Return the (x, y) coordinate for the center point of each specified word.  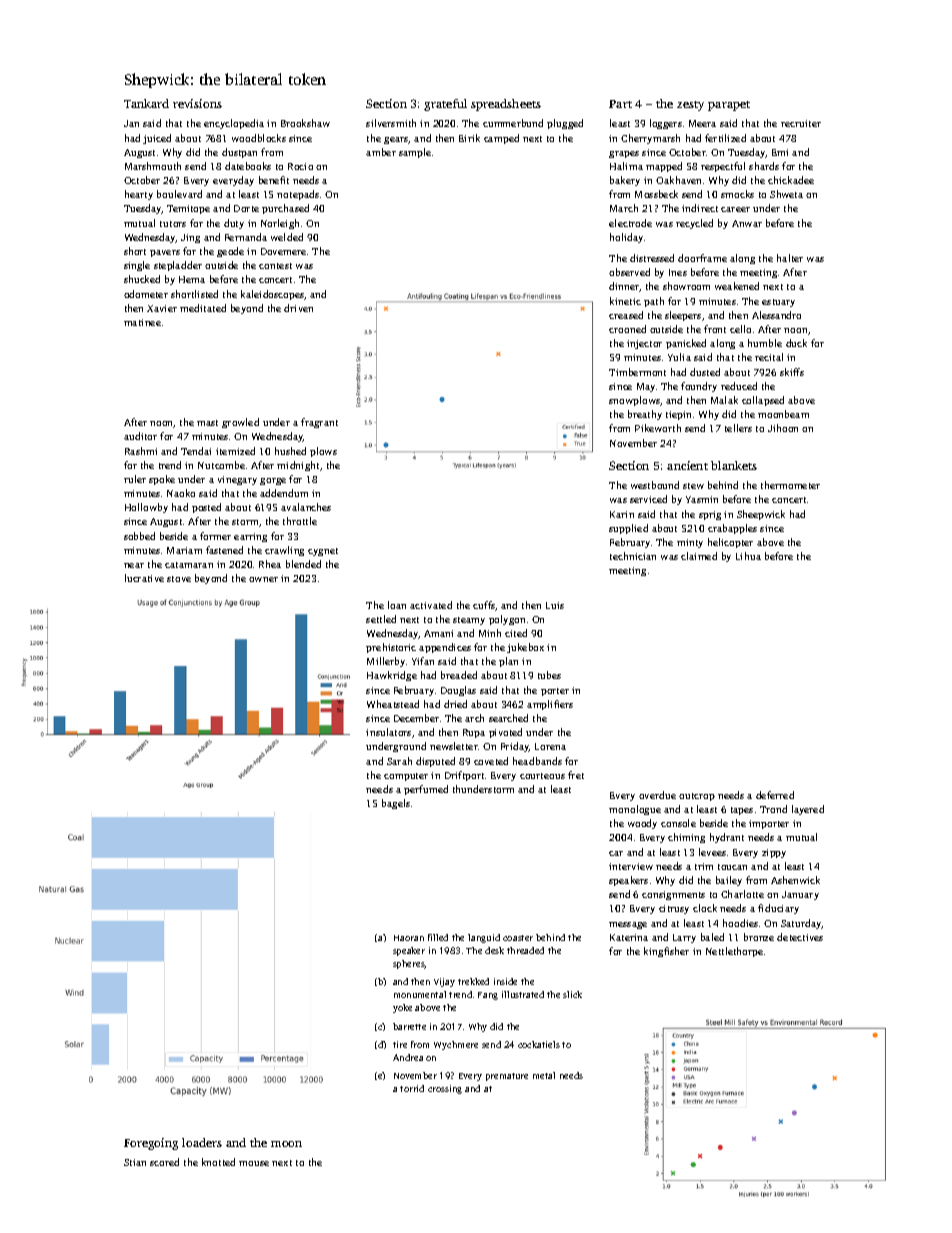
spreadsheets (506, 105)
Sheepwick (761, 515)
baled (712, 937)
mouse (254, 1163)
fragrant (319, 423)
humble (765, 343)
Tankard (146, 103)
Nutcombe (221, 465)
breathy (645, 415)
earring (250, 537)
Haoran (409, 938)
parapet (729, 106)
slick (572, 994)
